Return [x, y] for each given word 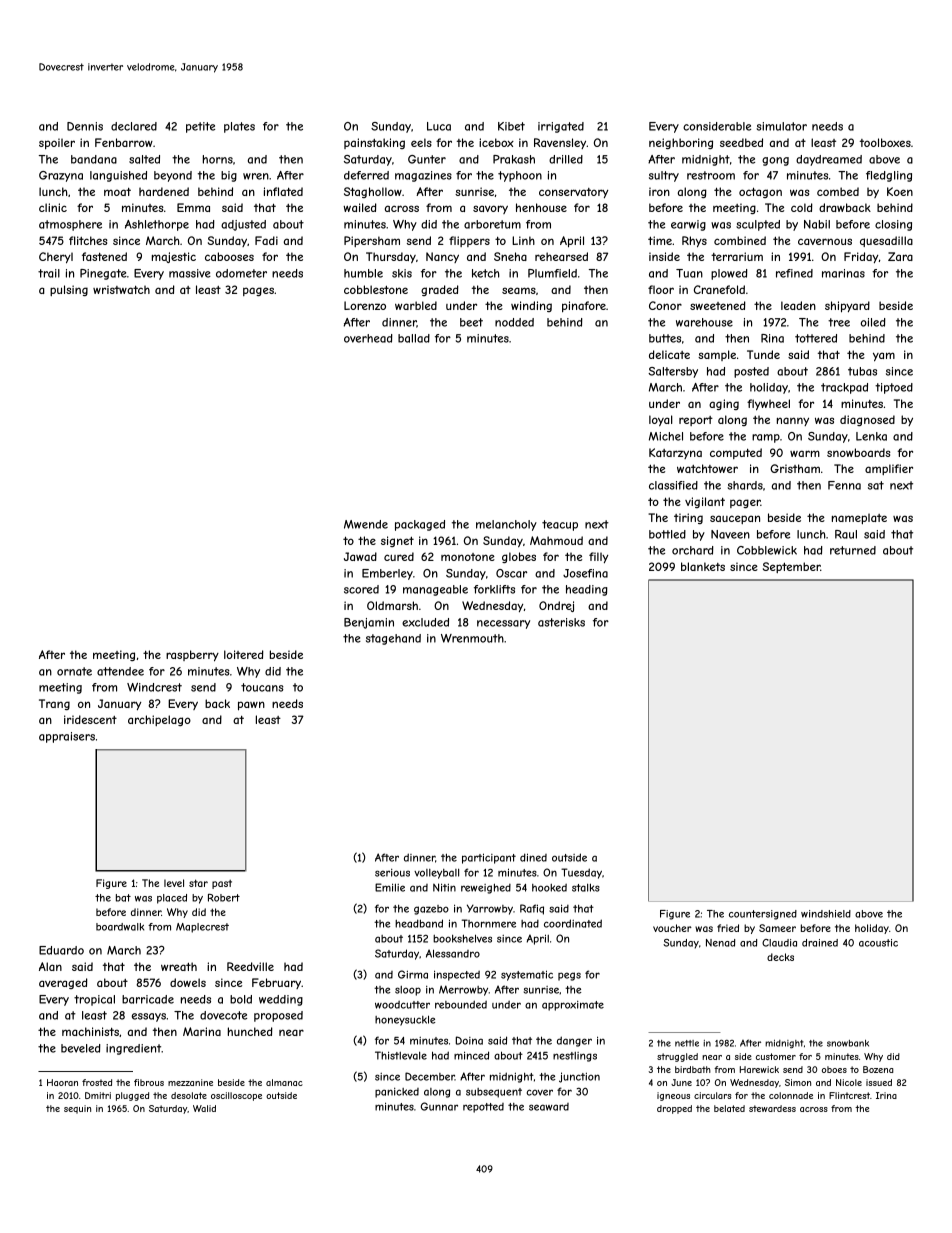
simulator [781, 126]
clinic [53, 207]
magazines [423, 176]
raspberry [192, 656]
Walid [204, 1108]
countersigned [763, 915]
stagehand [393, 639]
